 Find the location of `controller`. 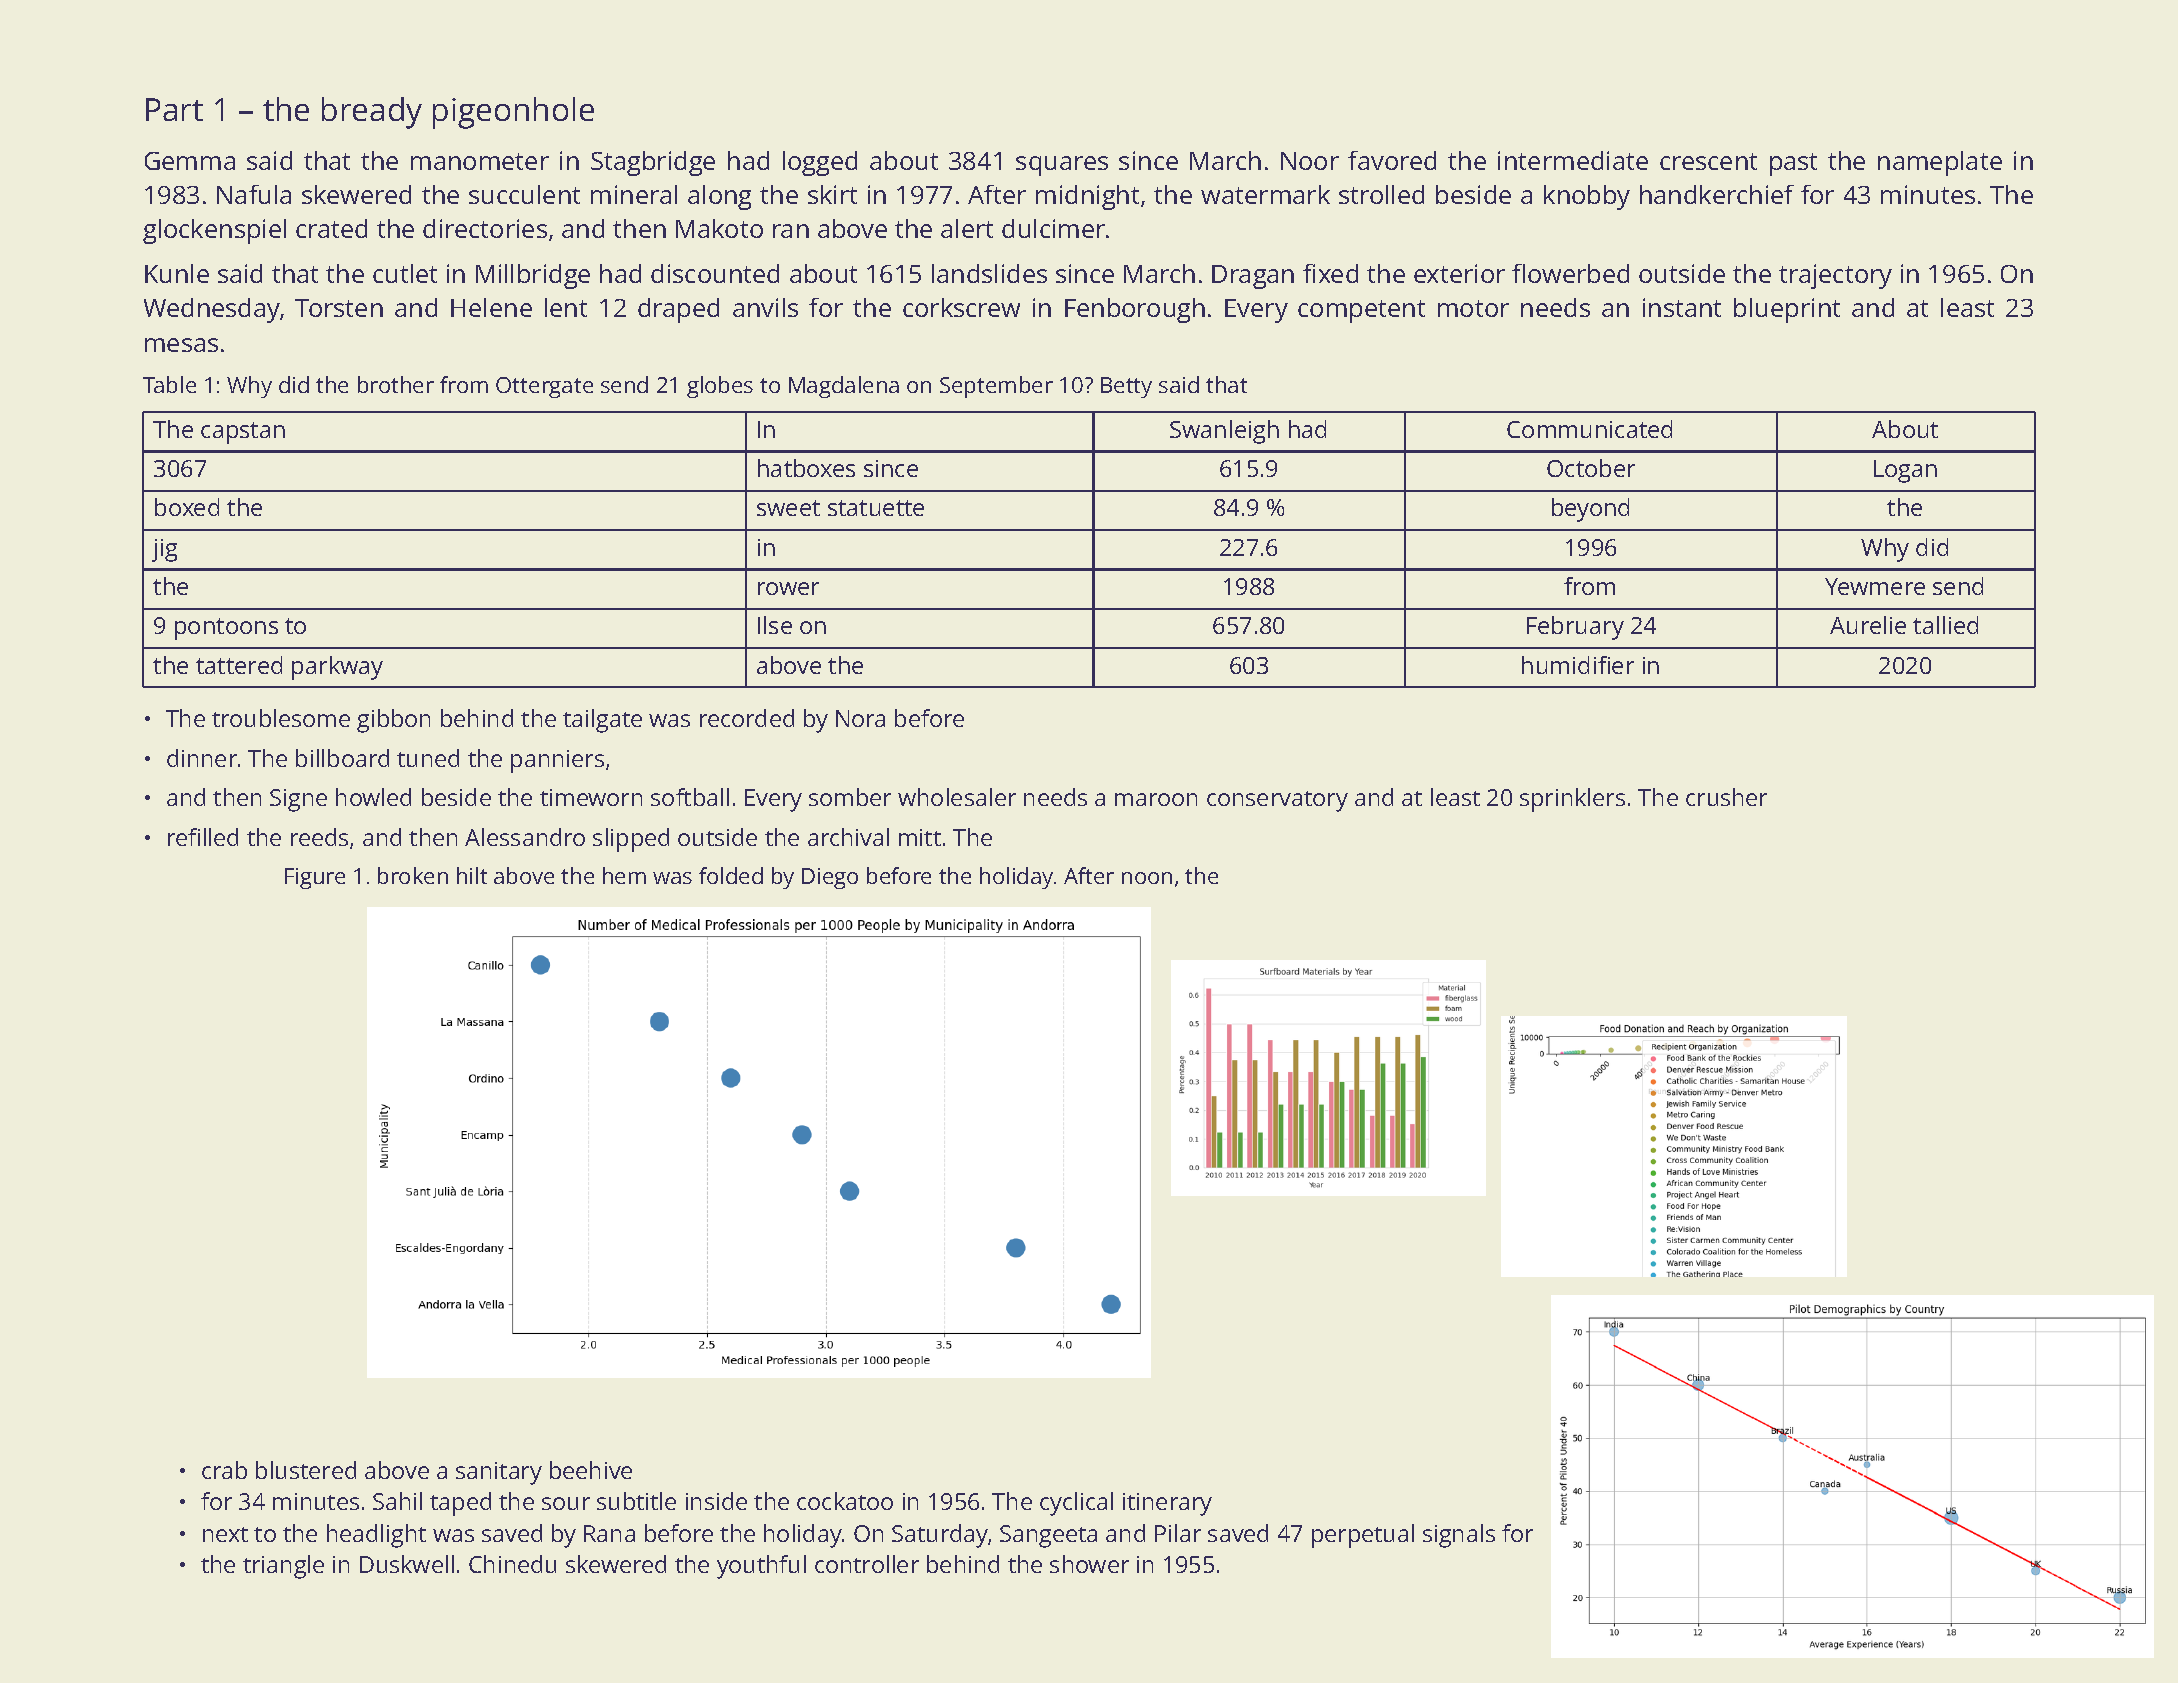

controller is located at coordinates (867, 1564).
